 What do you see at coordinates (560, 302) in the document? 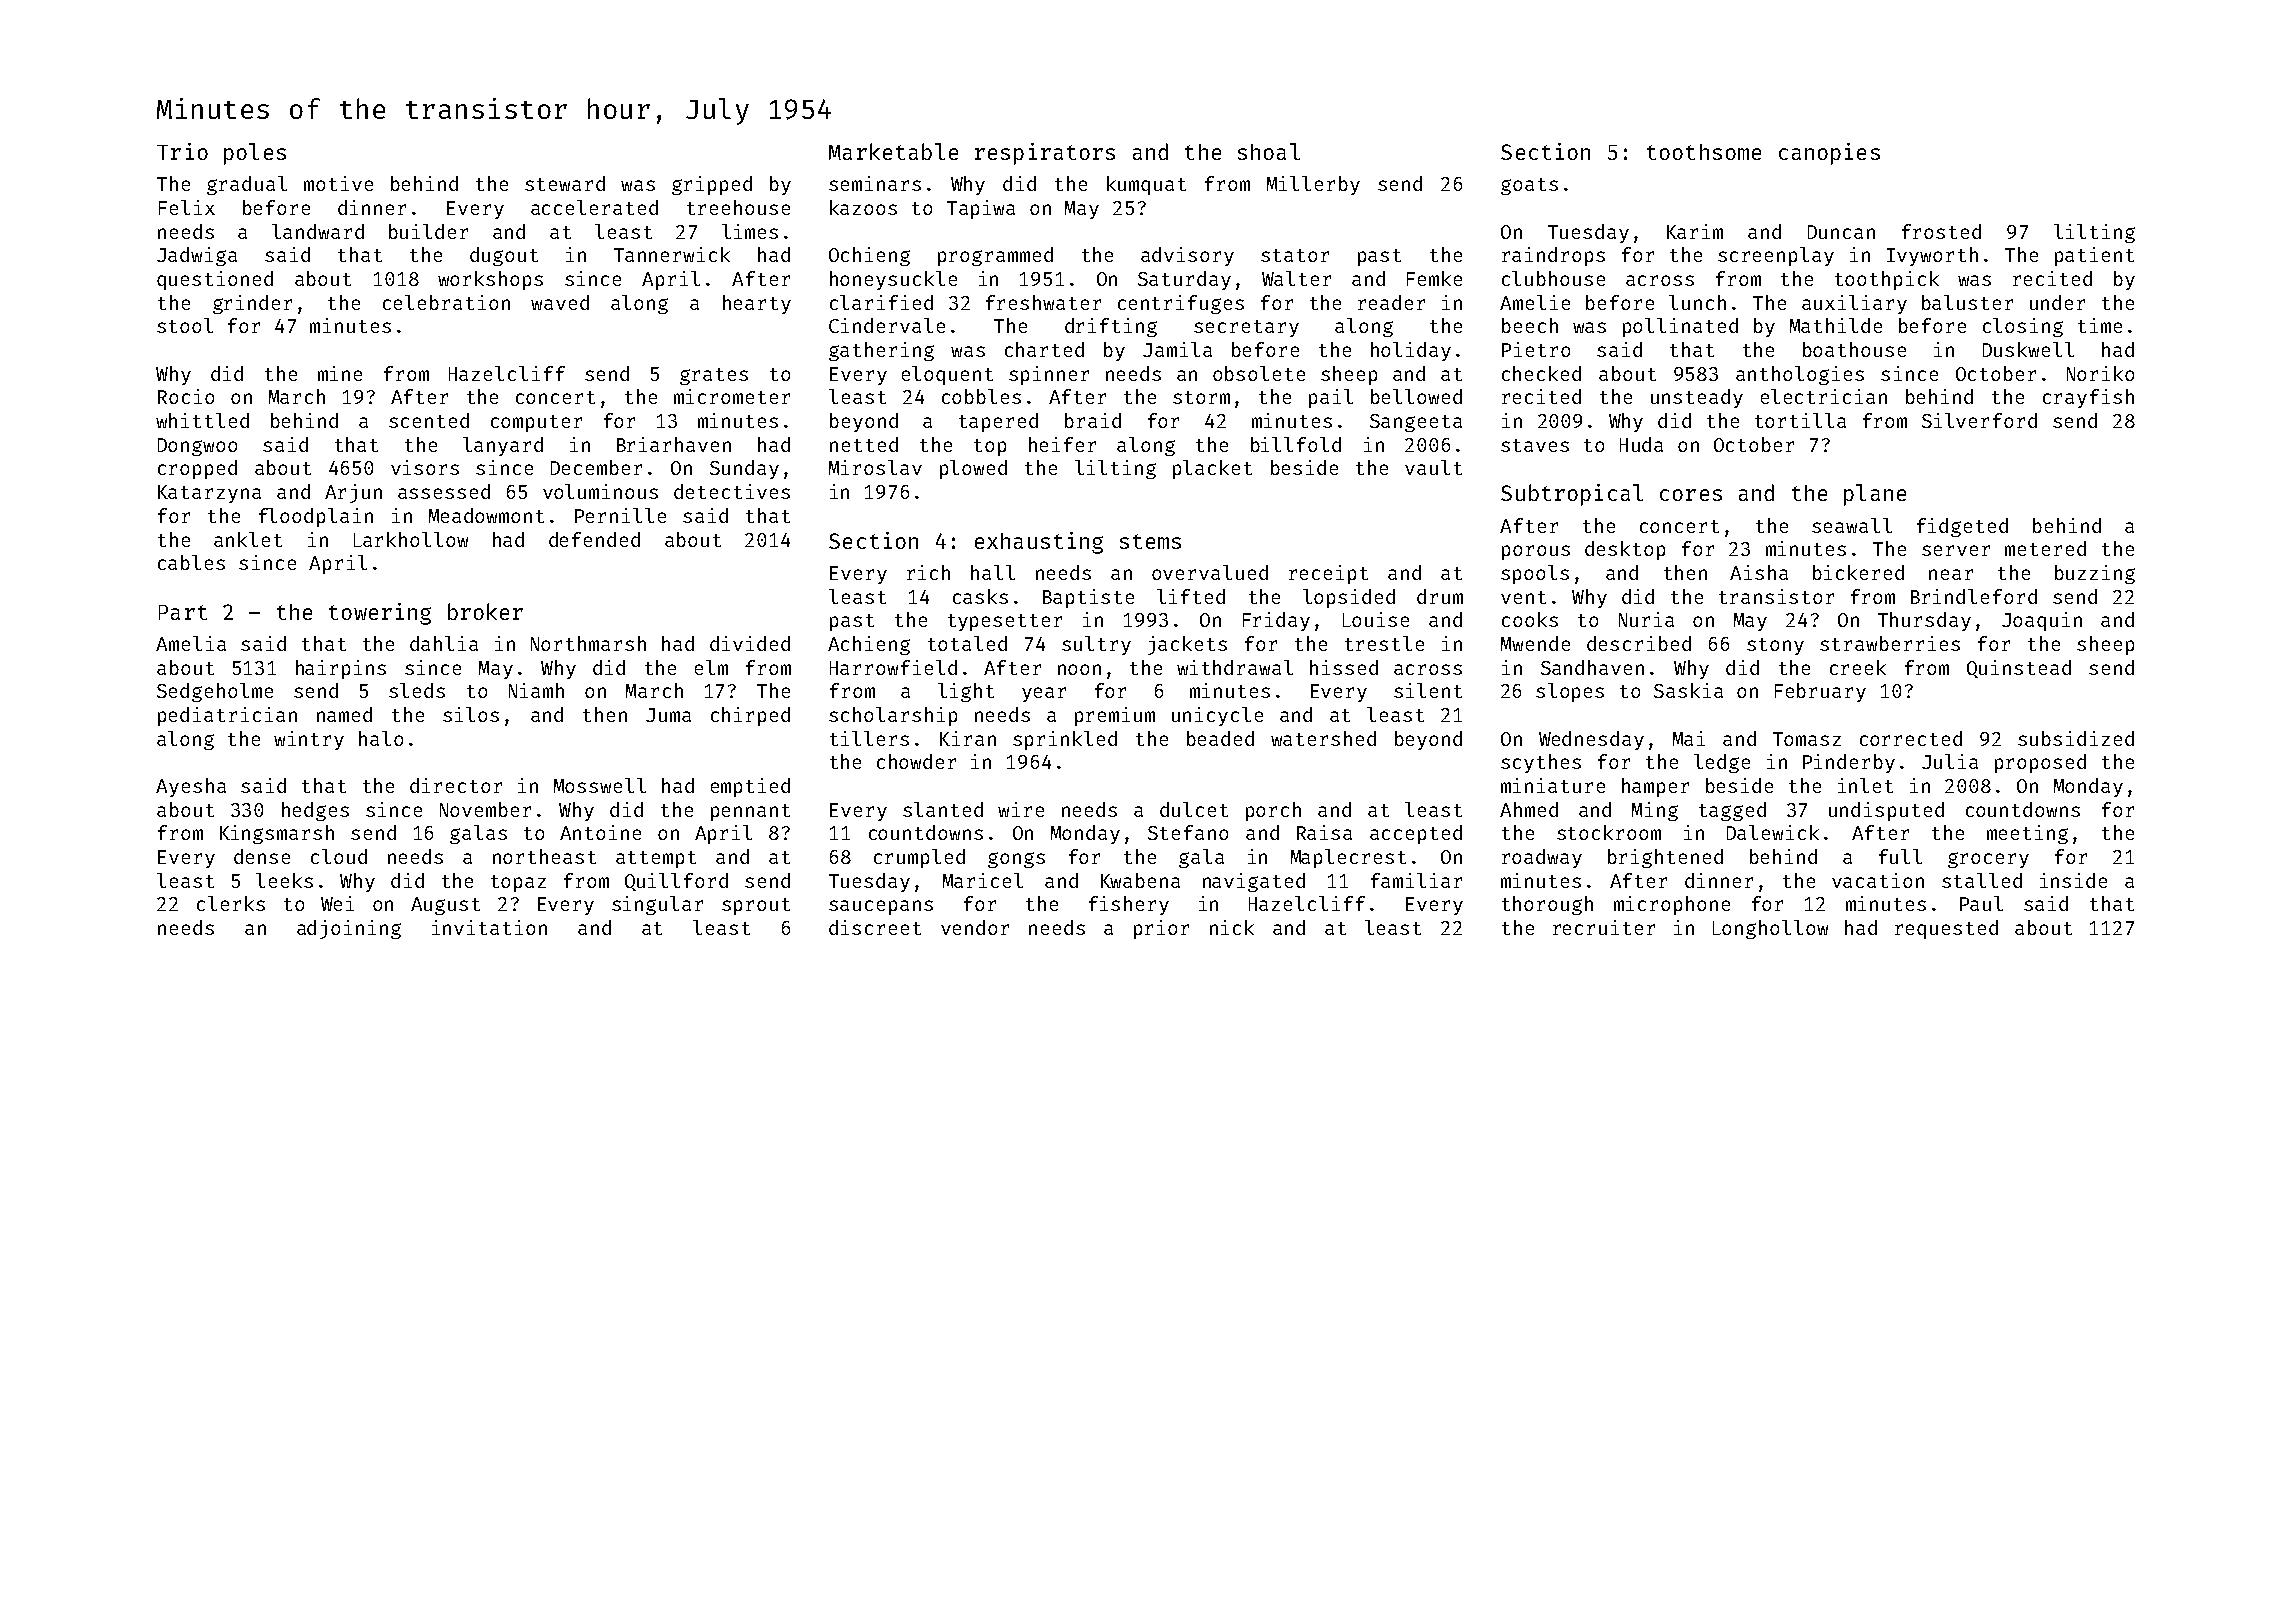
I see `waved` at bounding box center [560, 302].
